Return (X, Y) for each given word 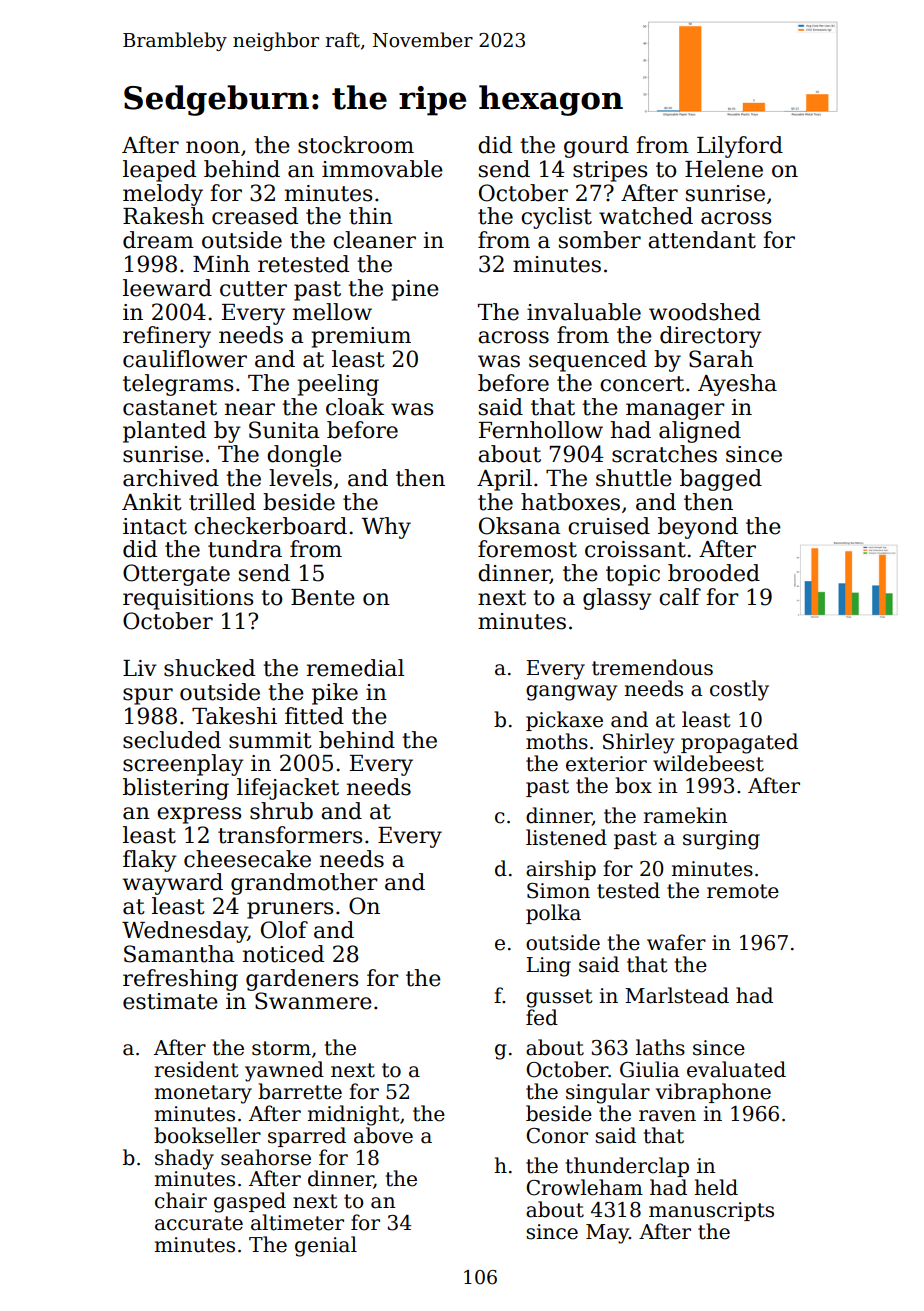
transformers (290, 835)
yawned (284, 1071)
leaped (159, 171)
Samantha (179, 954)
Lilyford (740, 147)
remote (743, 891)
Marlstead (677, 995)
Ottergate (176, 575)
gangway (571, 693)
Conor (557, 1136)
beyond (698, 528)
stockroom (356, 145)
